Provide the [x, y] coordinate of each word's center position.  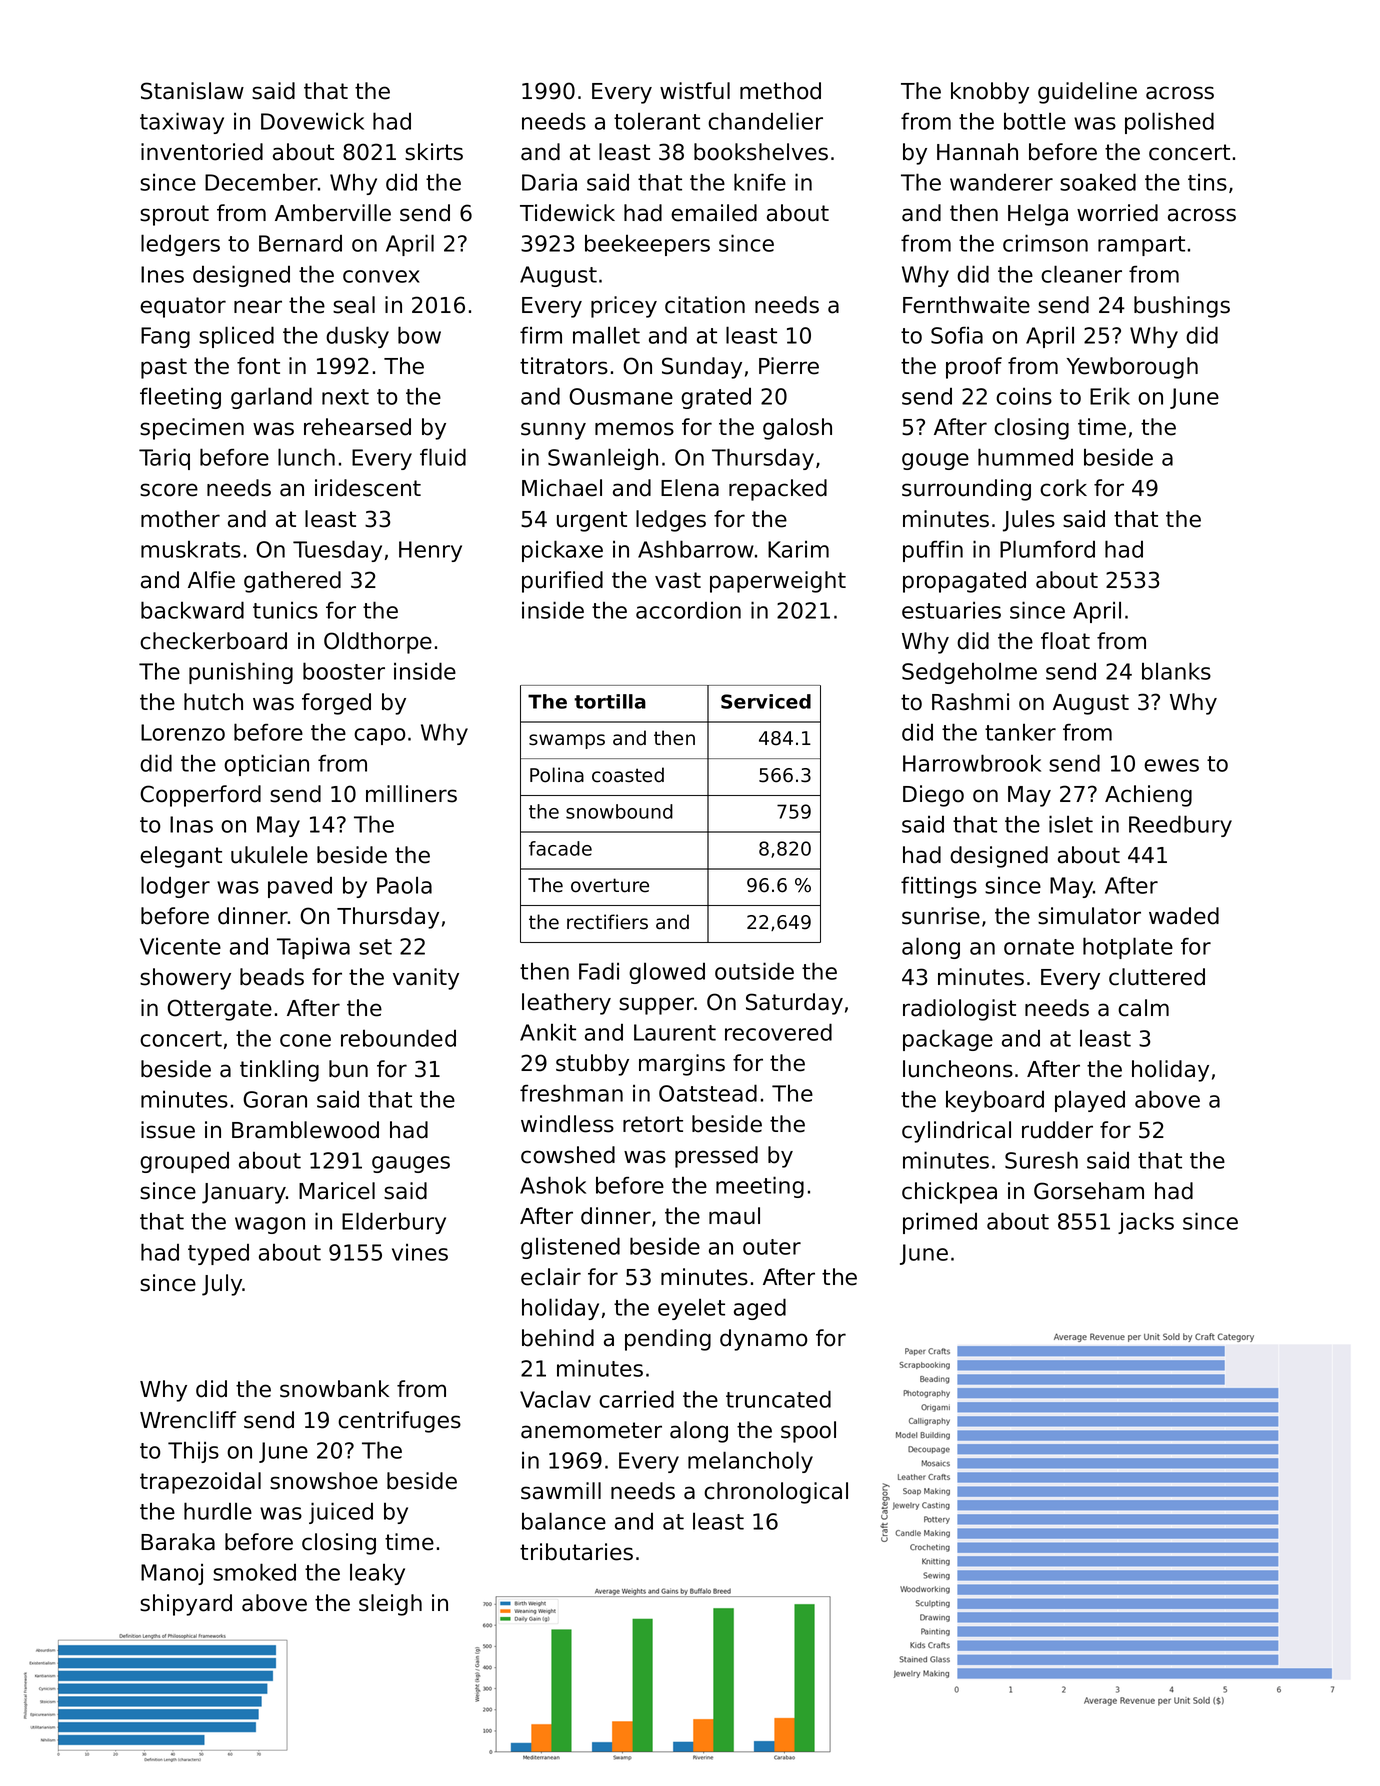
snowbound [619, 811]
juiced [341, 1513]
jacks [1146, 1223]
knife [760, 182]
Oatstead [708, 1093]
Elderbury [394, 1223]
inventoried [202, 152]
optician [266, 765]
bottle [1035, 121]
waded [1184, 916]
